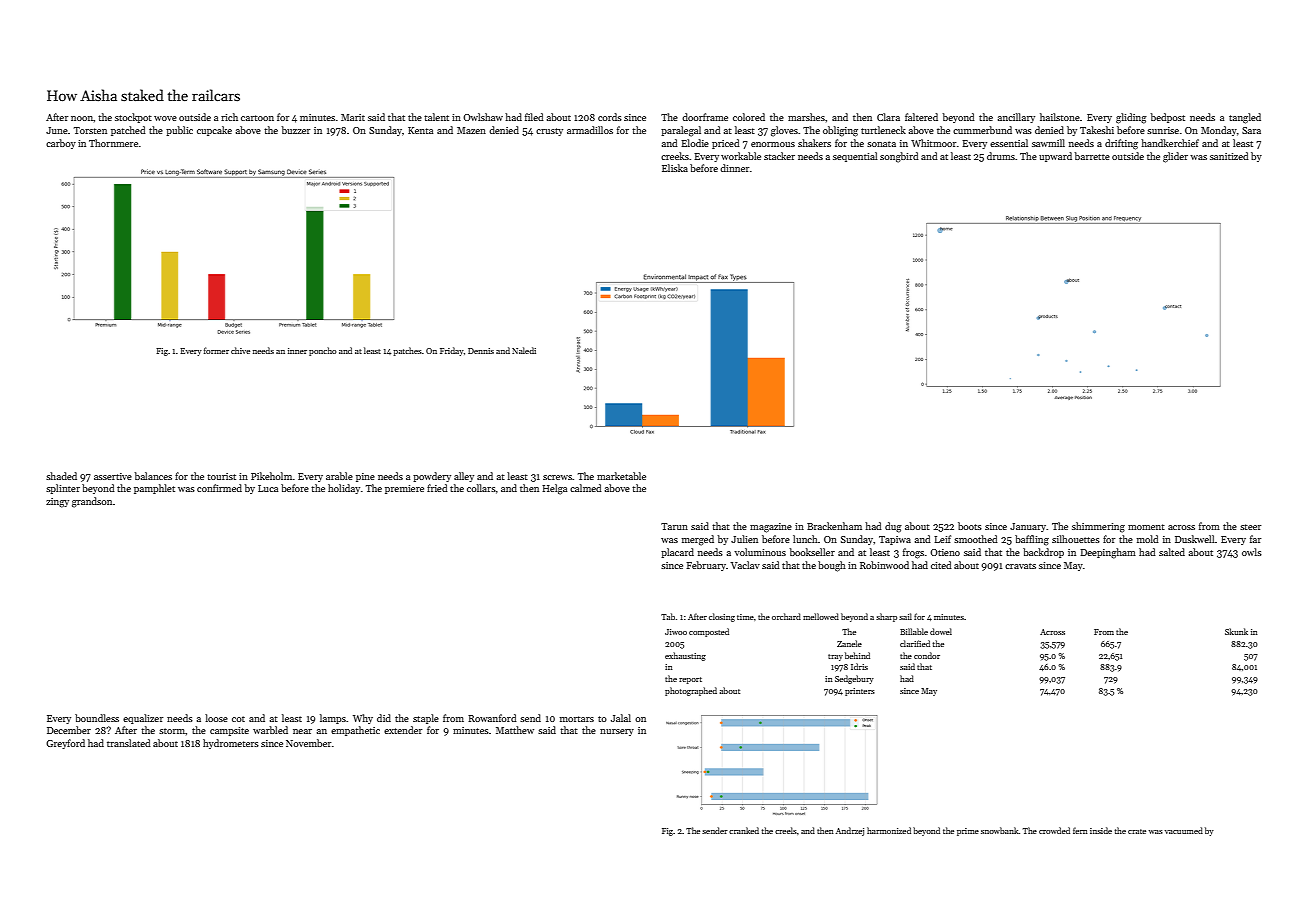 This screenshot has height=924, width=1308. What do you see at coordinates (216, 350) in the screenshot?
I see `former` at bounding box center [216, 350].
